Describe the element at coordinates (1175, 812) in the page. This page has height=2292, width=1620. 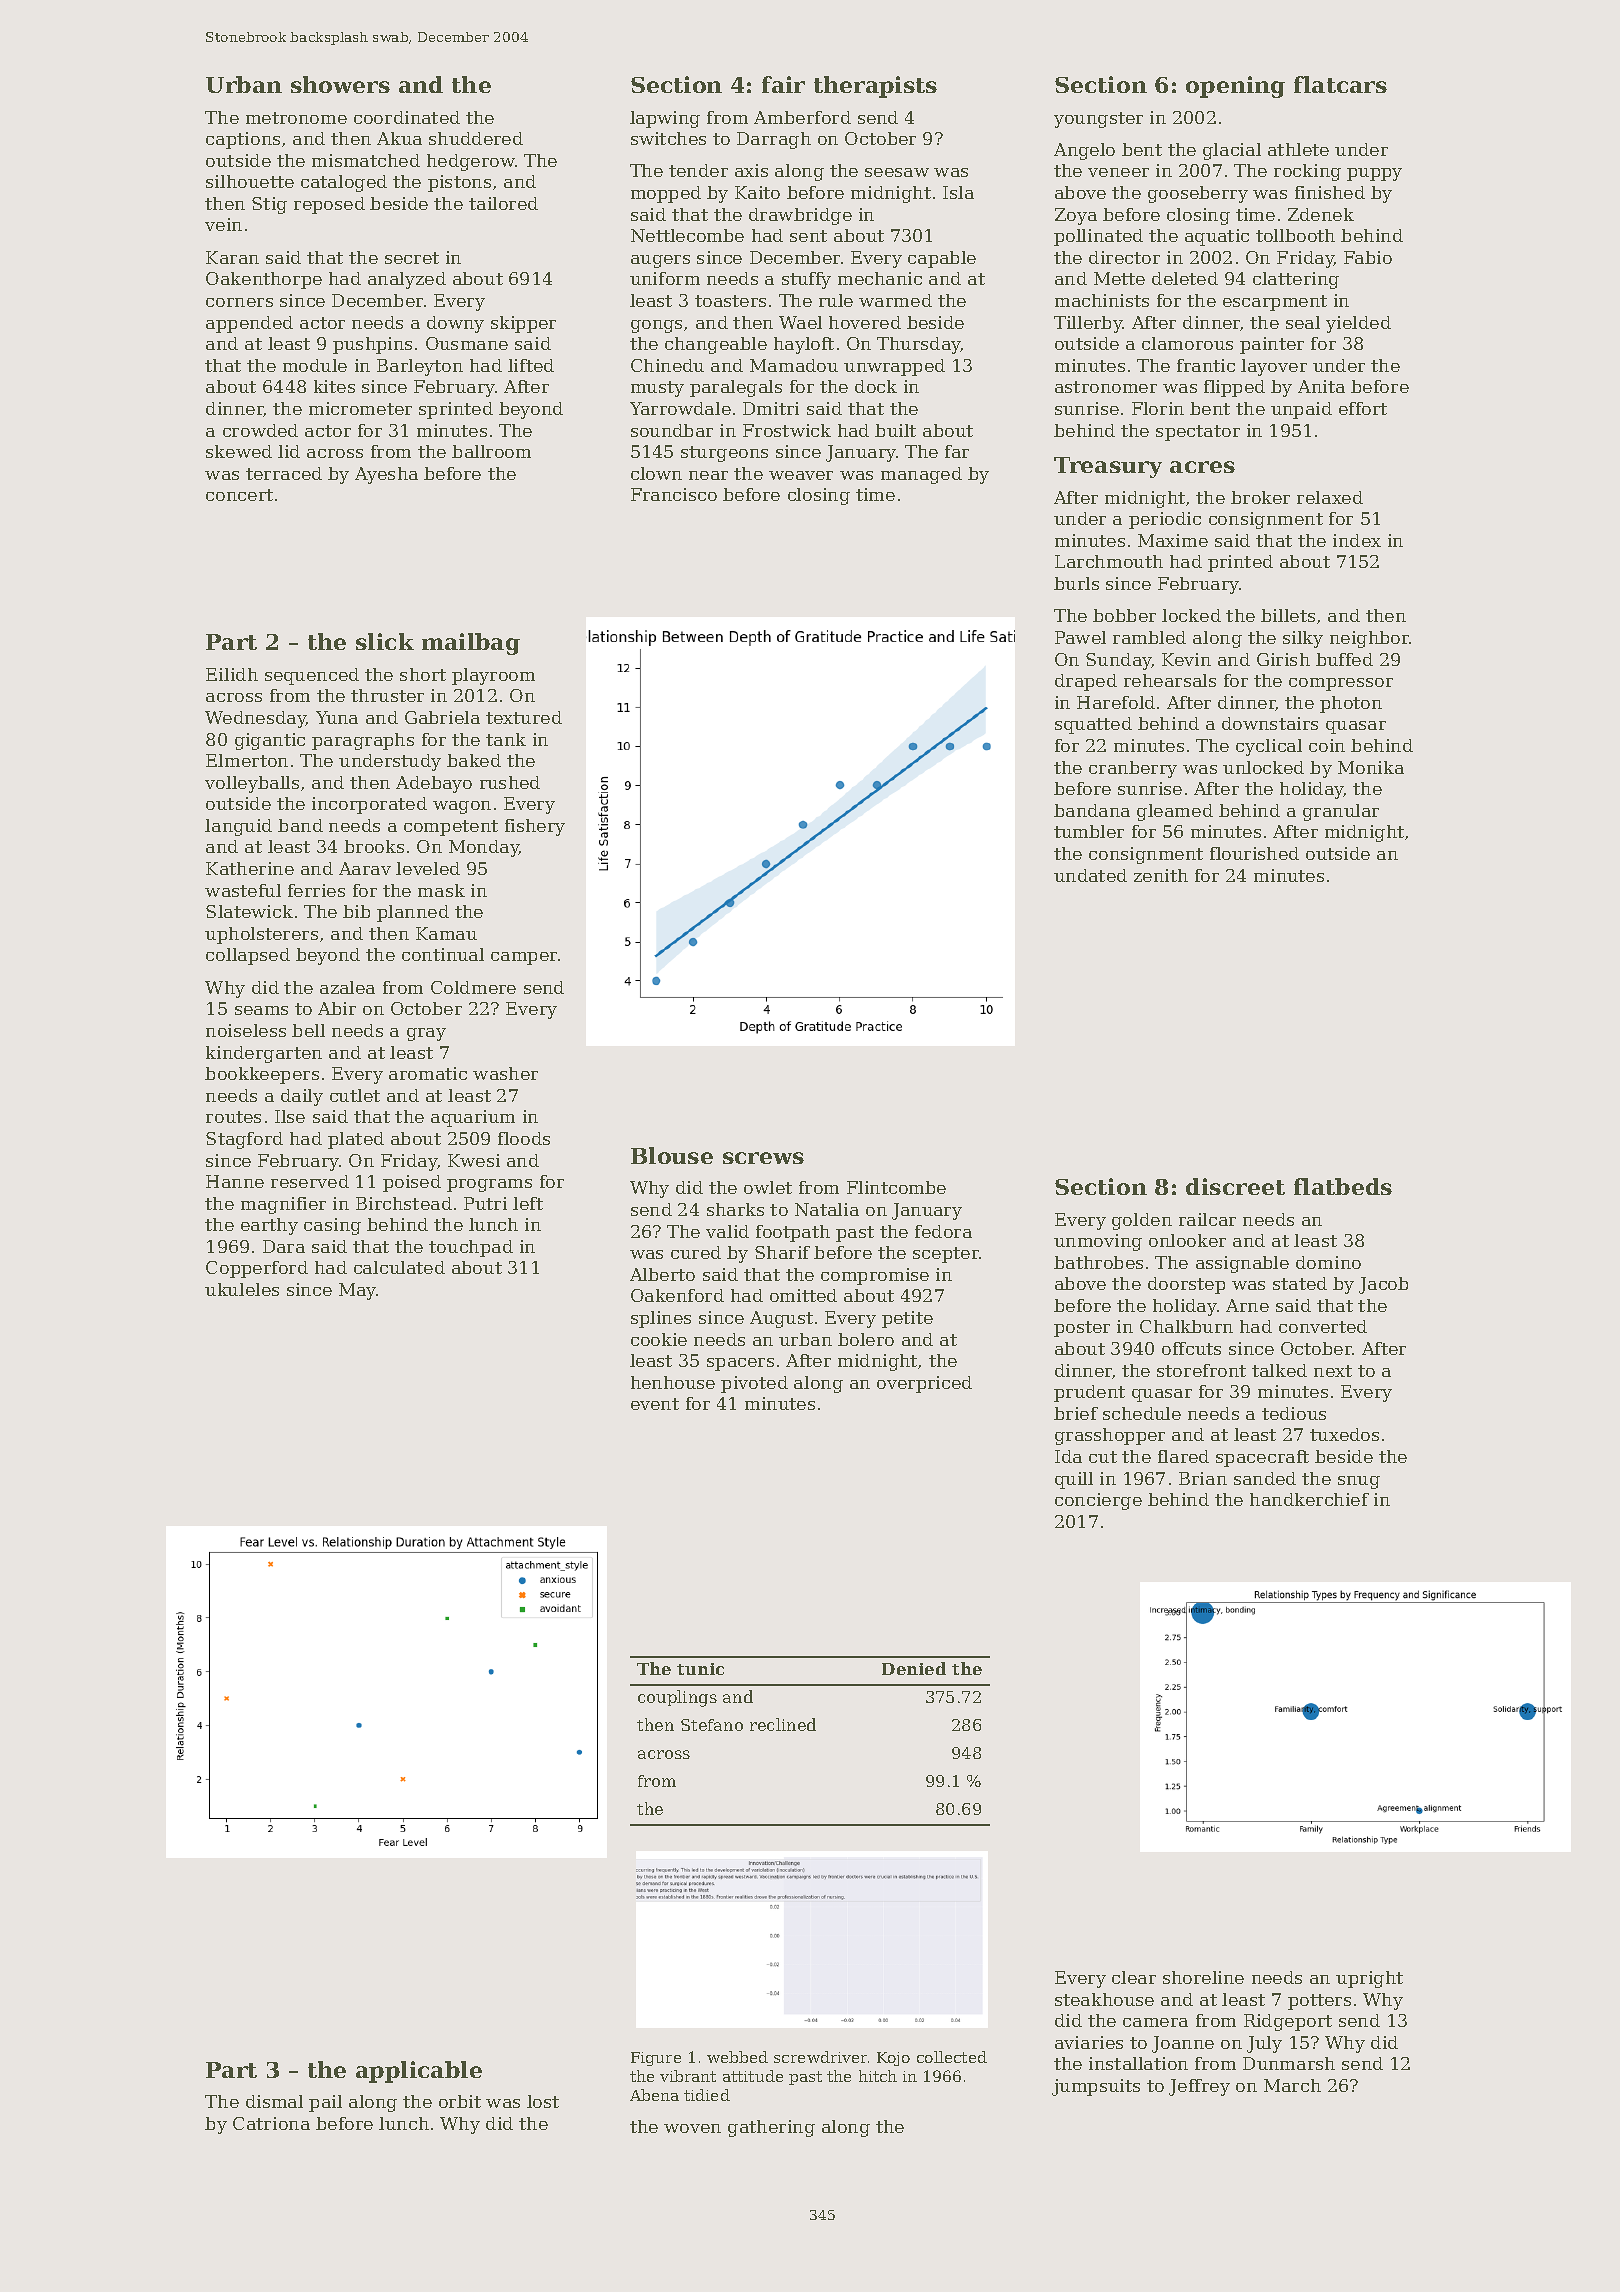
I see `gleamed` at that location.
